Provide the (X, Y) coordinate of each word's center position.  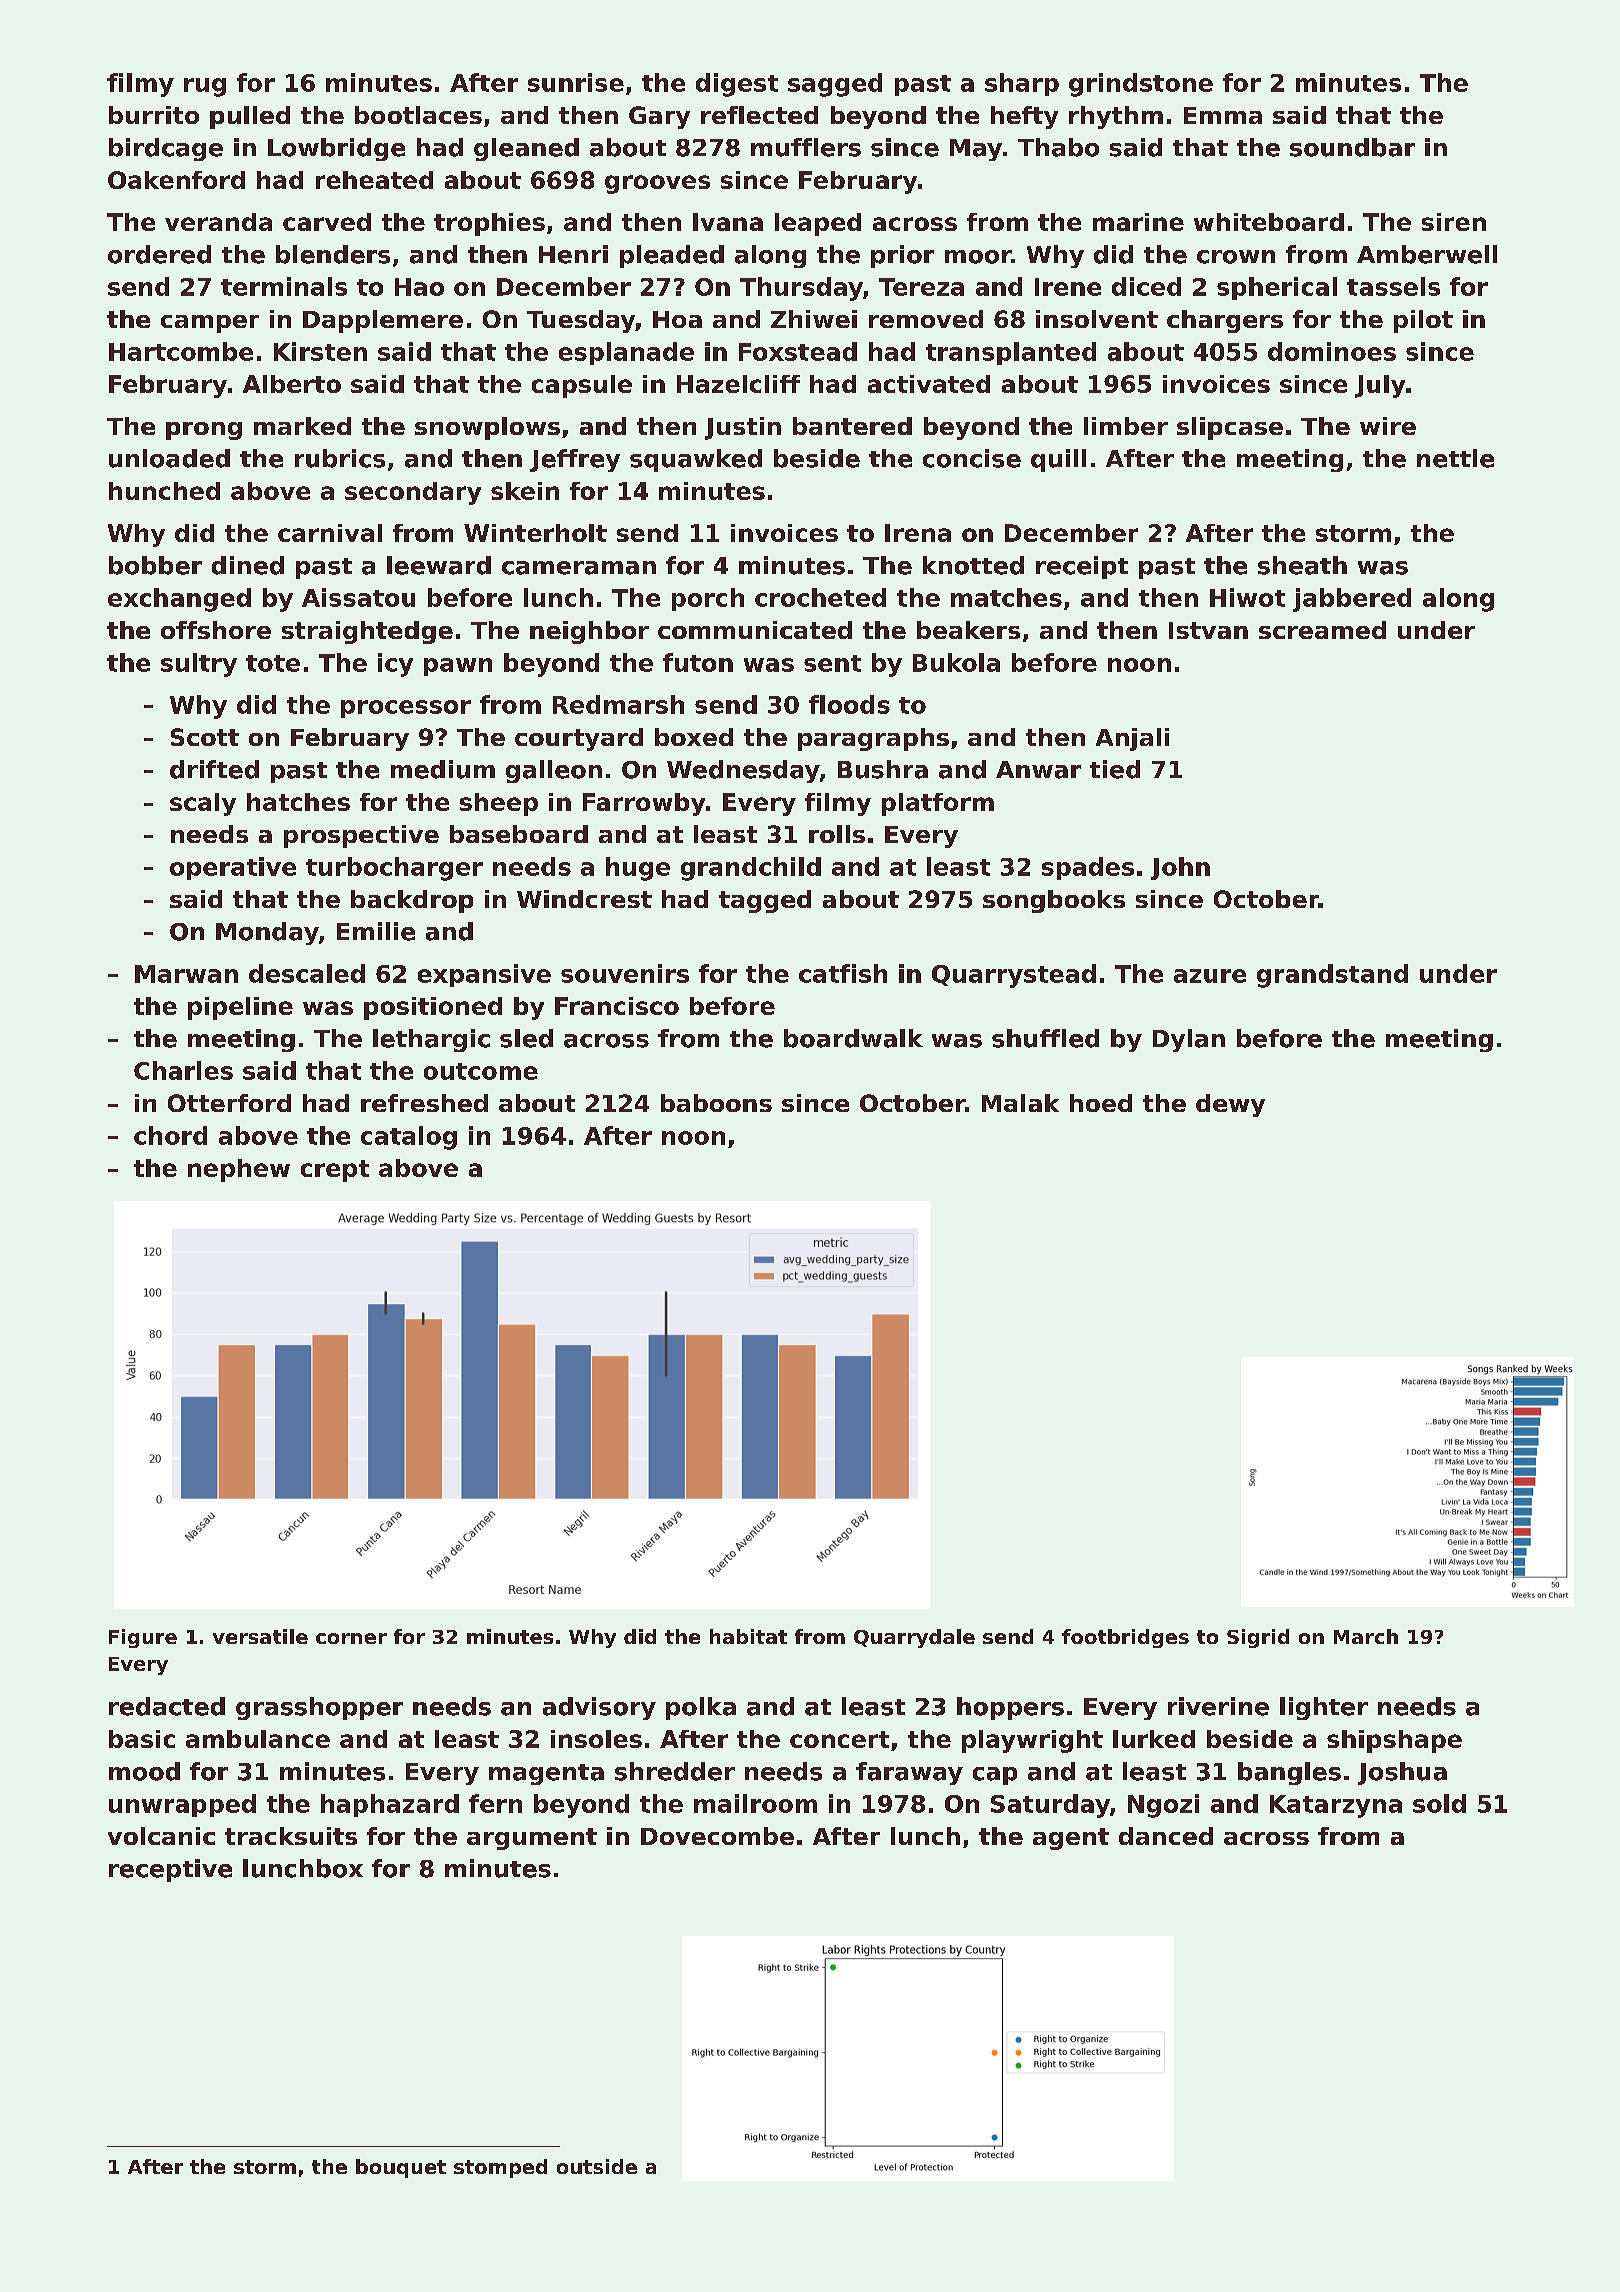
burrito (154, 115)
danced (1166, 1836)
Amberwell (1427, 254)
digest (737, 85)
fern (495, 1803)
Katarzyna (1336, 1806)
